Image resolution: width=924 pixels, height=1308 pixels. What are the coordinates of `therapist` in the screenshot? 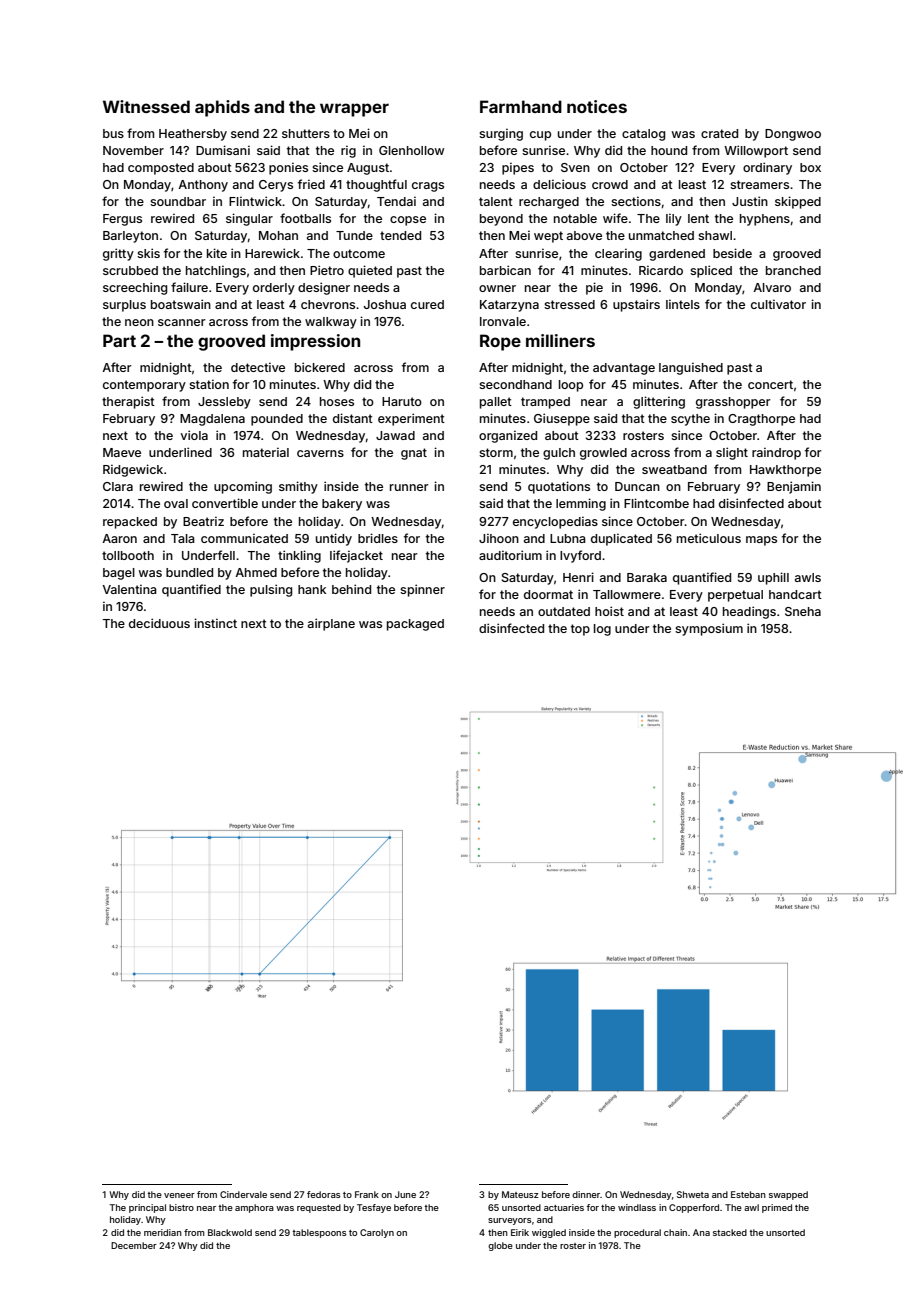 It's located at (128, 402).
